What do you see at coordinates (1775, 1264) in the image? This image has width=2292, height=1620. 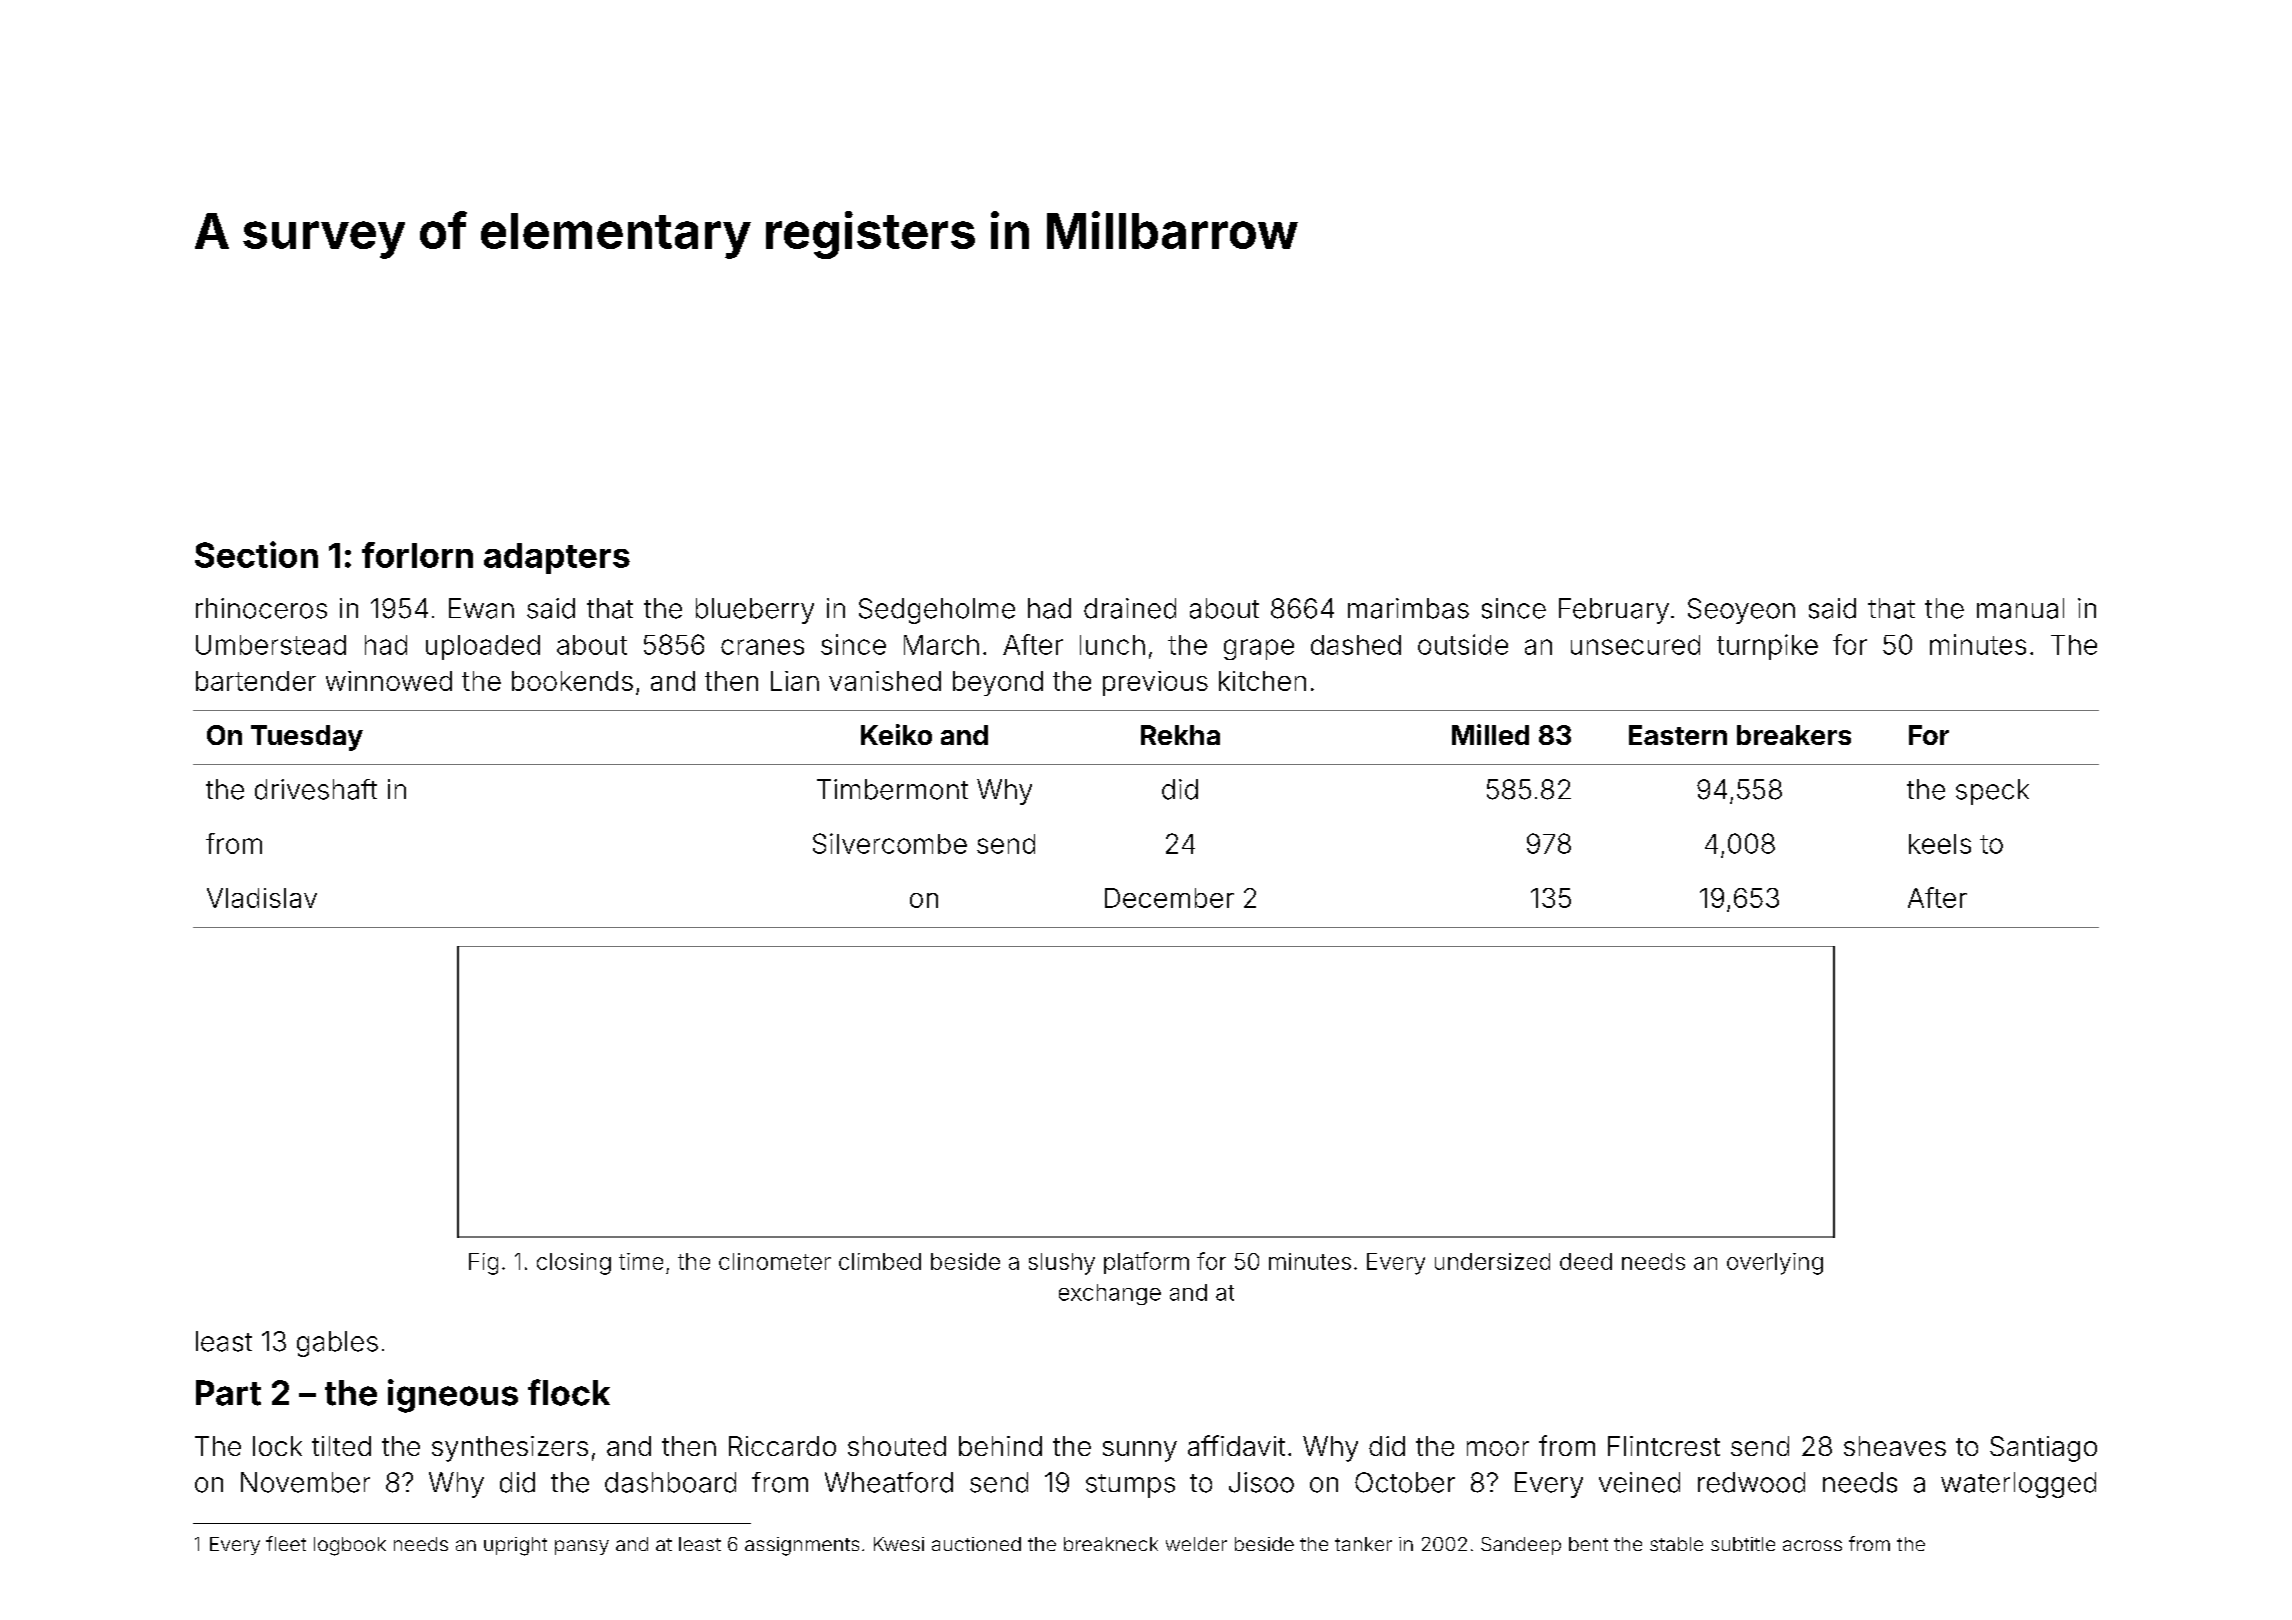 I see `overlying` at bounding box center [1775, 1264].
